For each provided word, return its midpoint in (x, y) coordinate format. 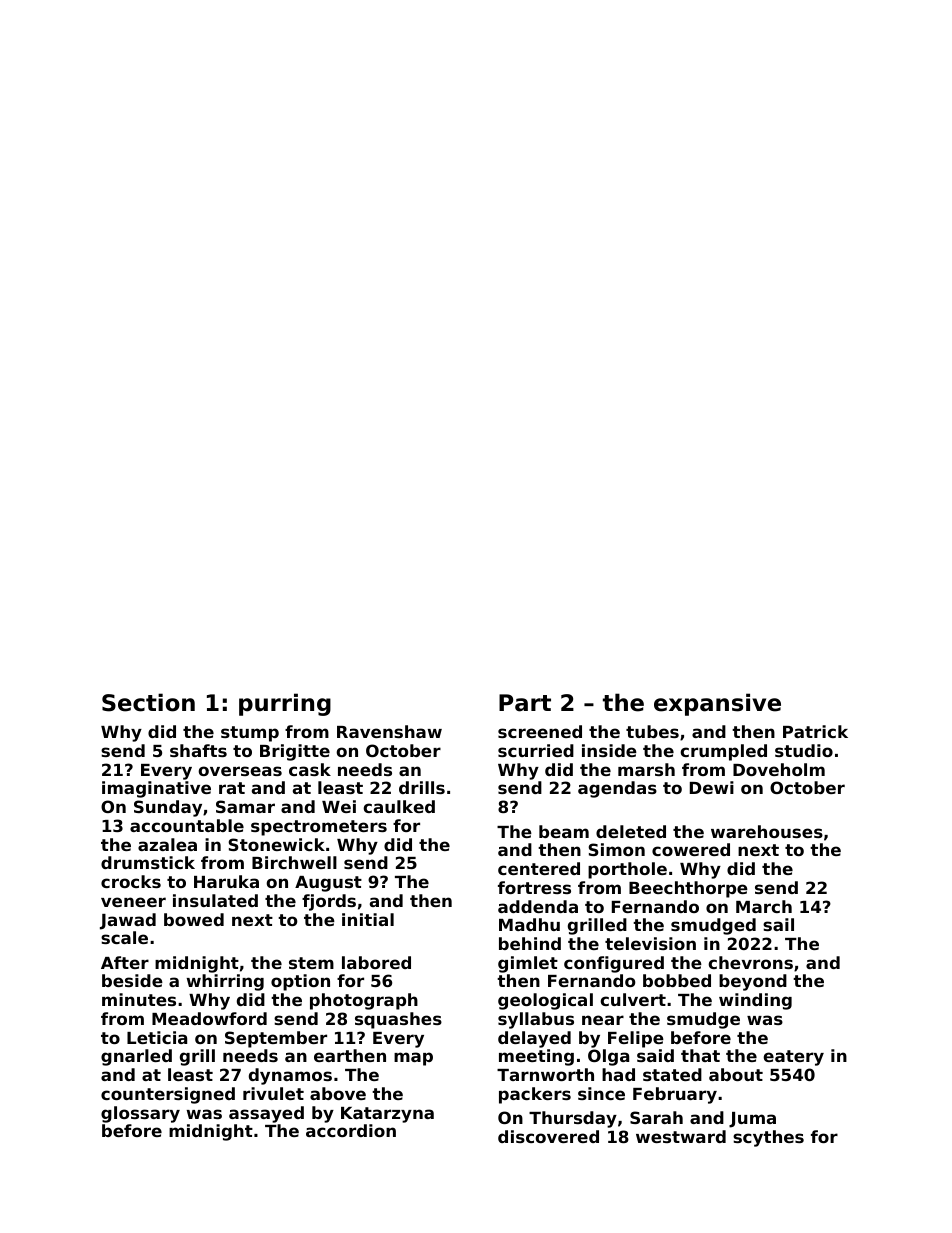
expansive (717, 704)
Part (525, 703)
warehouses (767, 831)
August (328, 884)
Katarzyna (387, 1115)
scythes (768, 1138)
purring (285, 704)
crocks (131, 881)
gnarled (136, 1057)
